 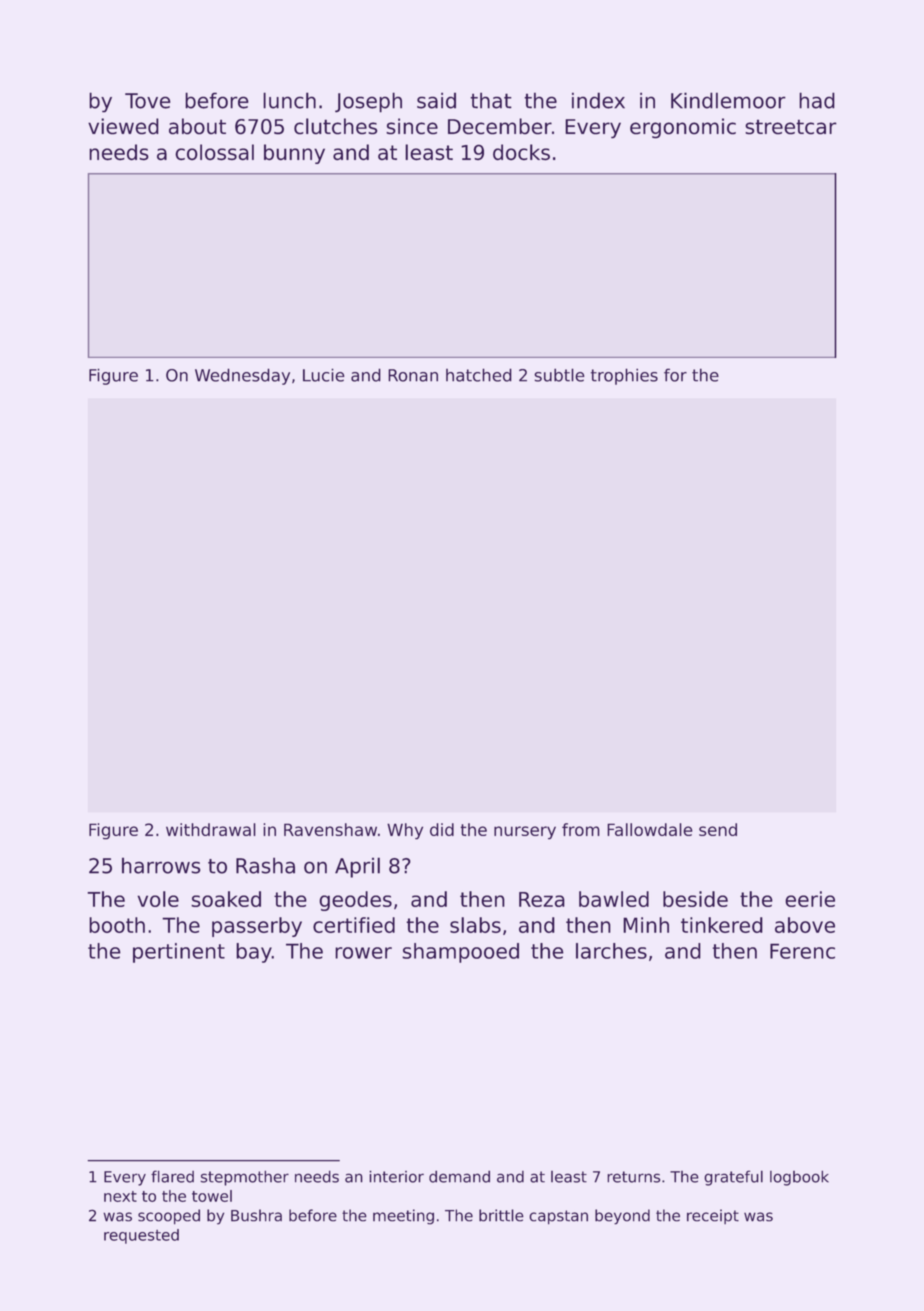 What do you see at coordinates (460, 953) in the screenshot?
I see `shampooed` at bounding box center [460, 953].
